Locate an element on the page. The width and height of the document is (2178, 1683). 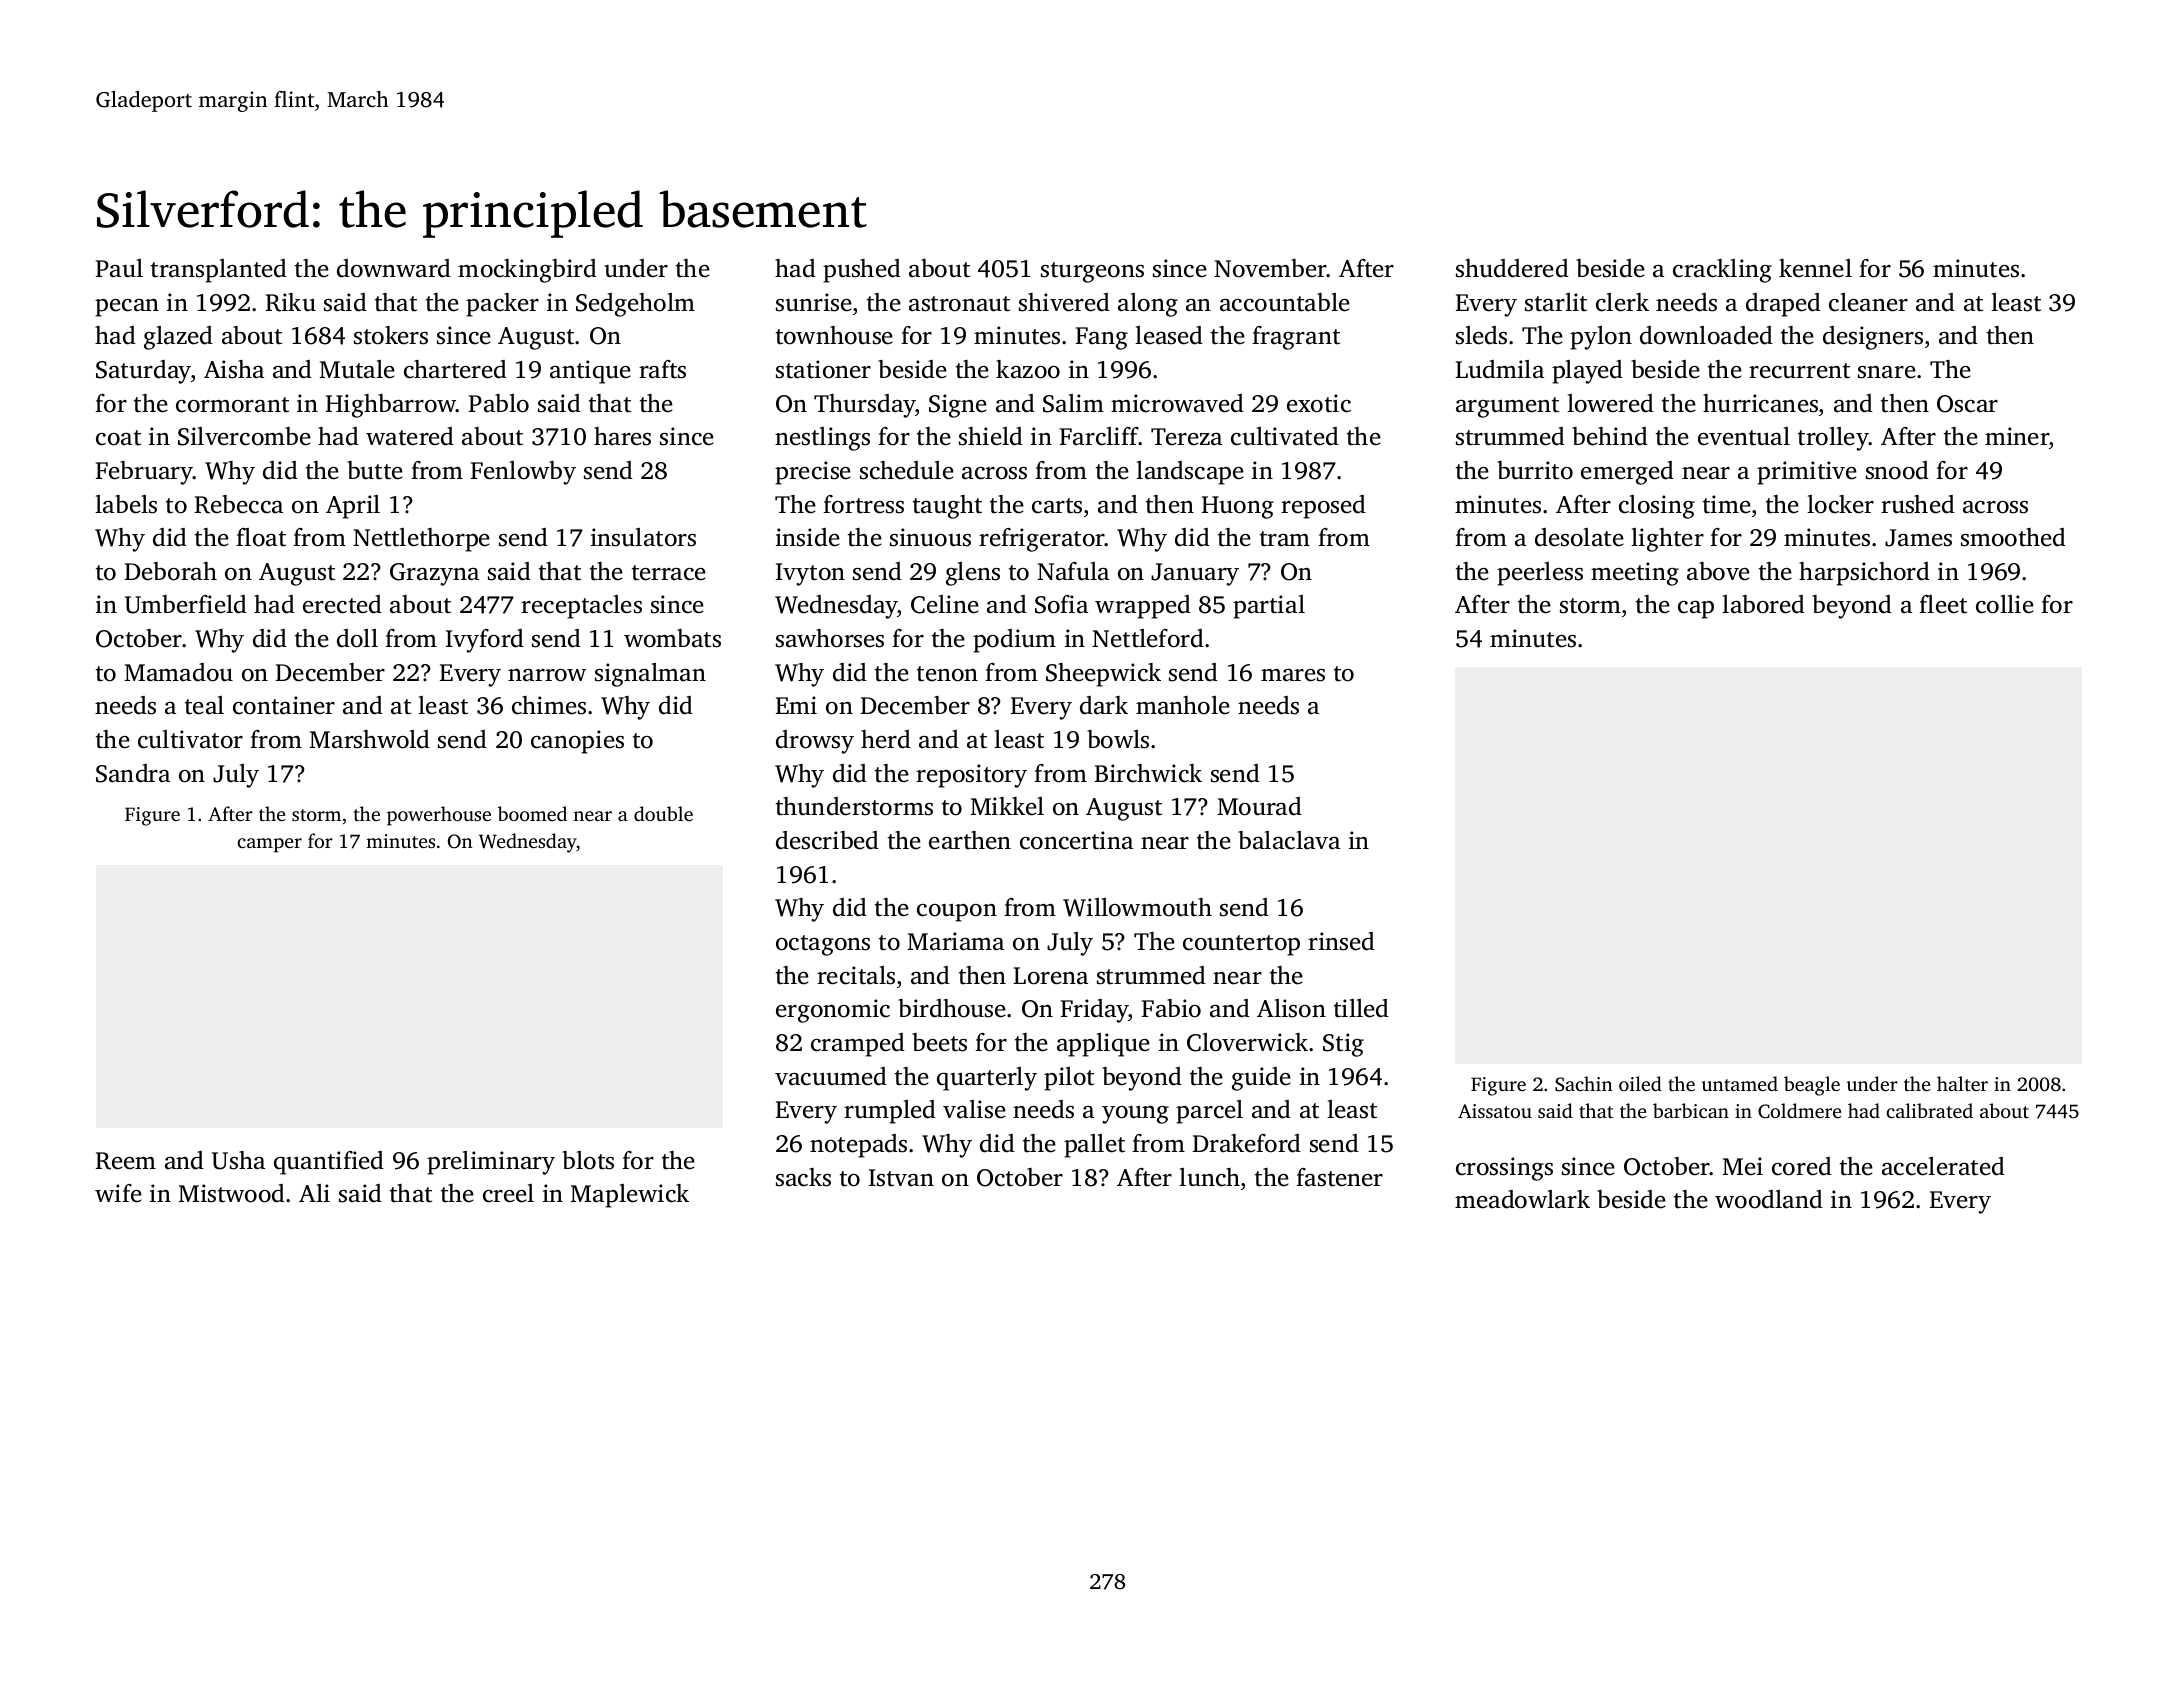
snare is located at coordinates (1887, 372).
